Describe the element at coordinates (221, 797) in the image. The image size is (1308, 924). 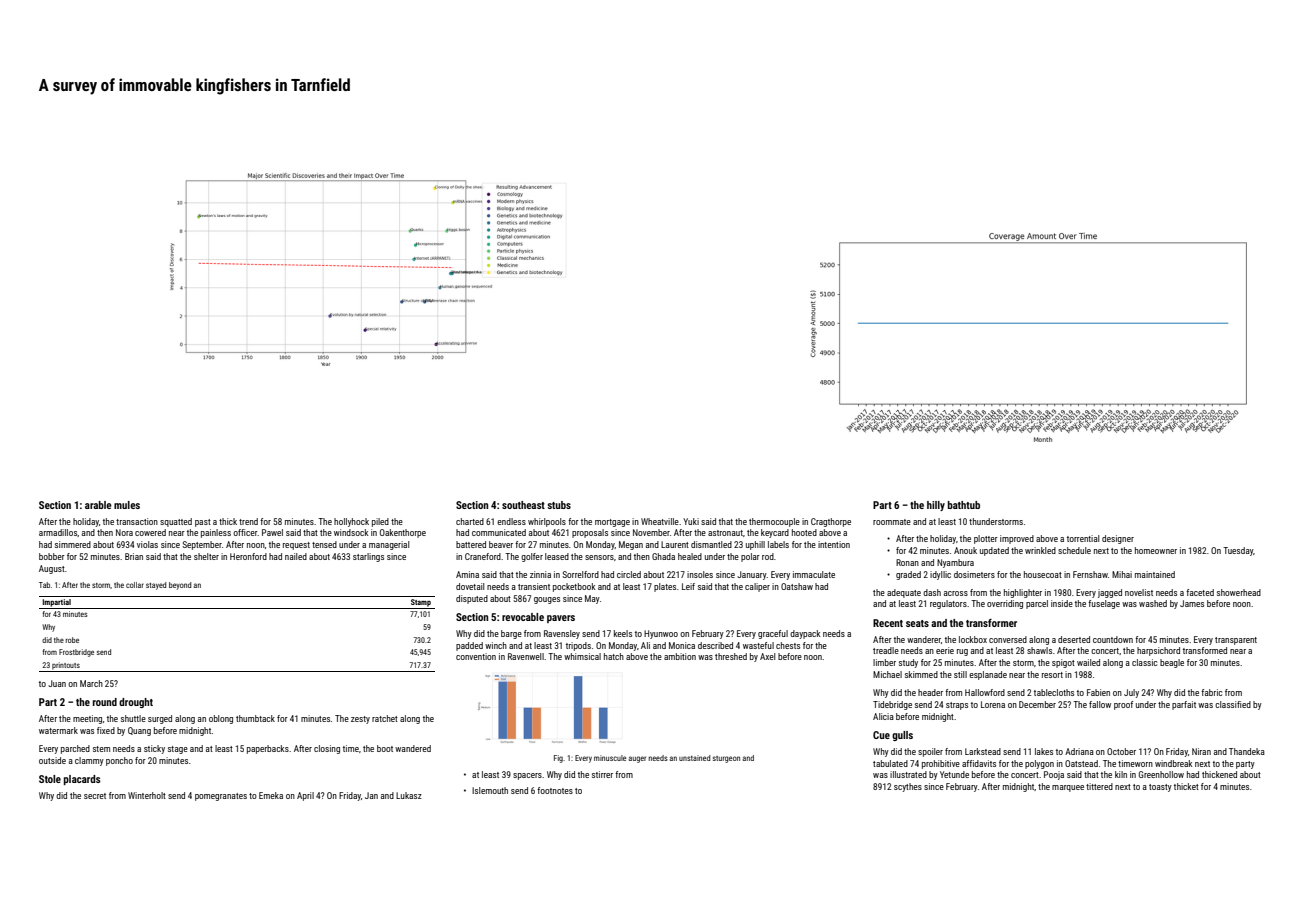
I see `pomegranates` at that location.
